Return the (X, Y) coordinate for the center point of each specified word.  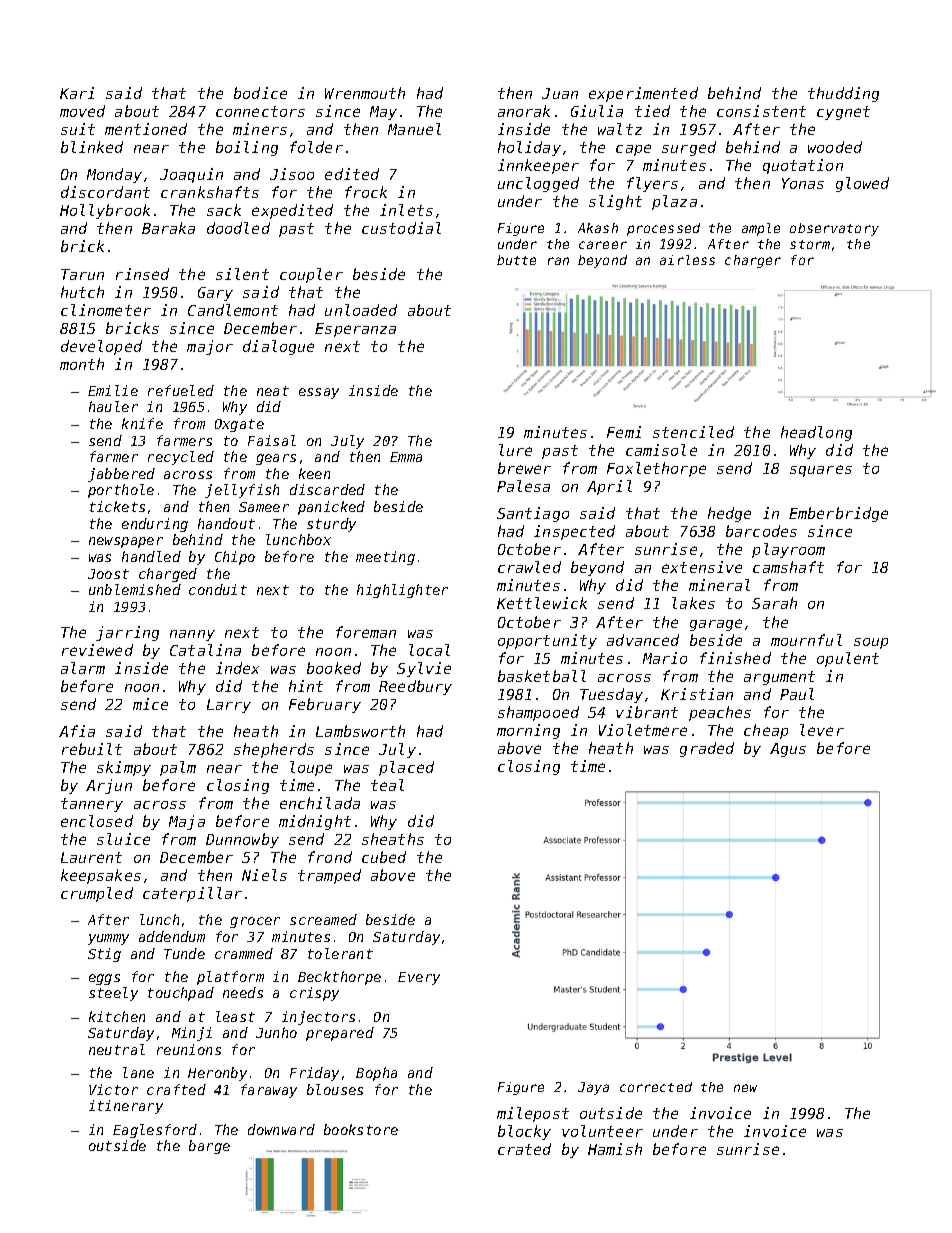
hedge (729, 514)
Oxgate (239, 425)
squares (821, 471)
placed (406, 768)
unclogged (538, 184)
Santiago (533, 514)
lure (515, 450)
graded (707, 749)
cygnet (843, 113)
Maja (187, 822)
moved (82, 111)
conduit (218, 589)
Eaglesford (155, 1131)
